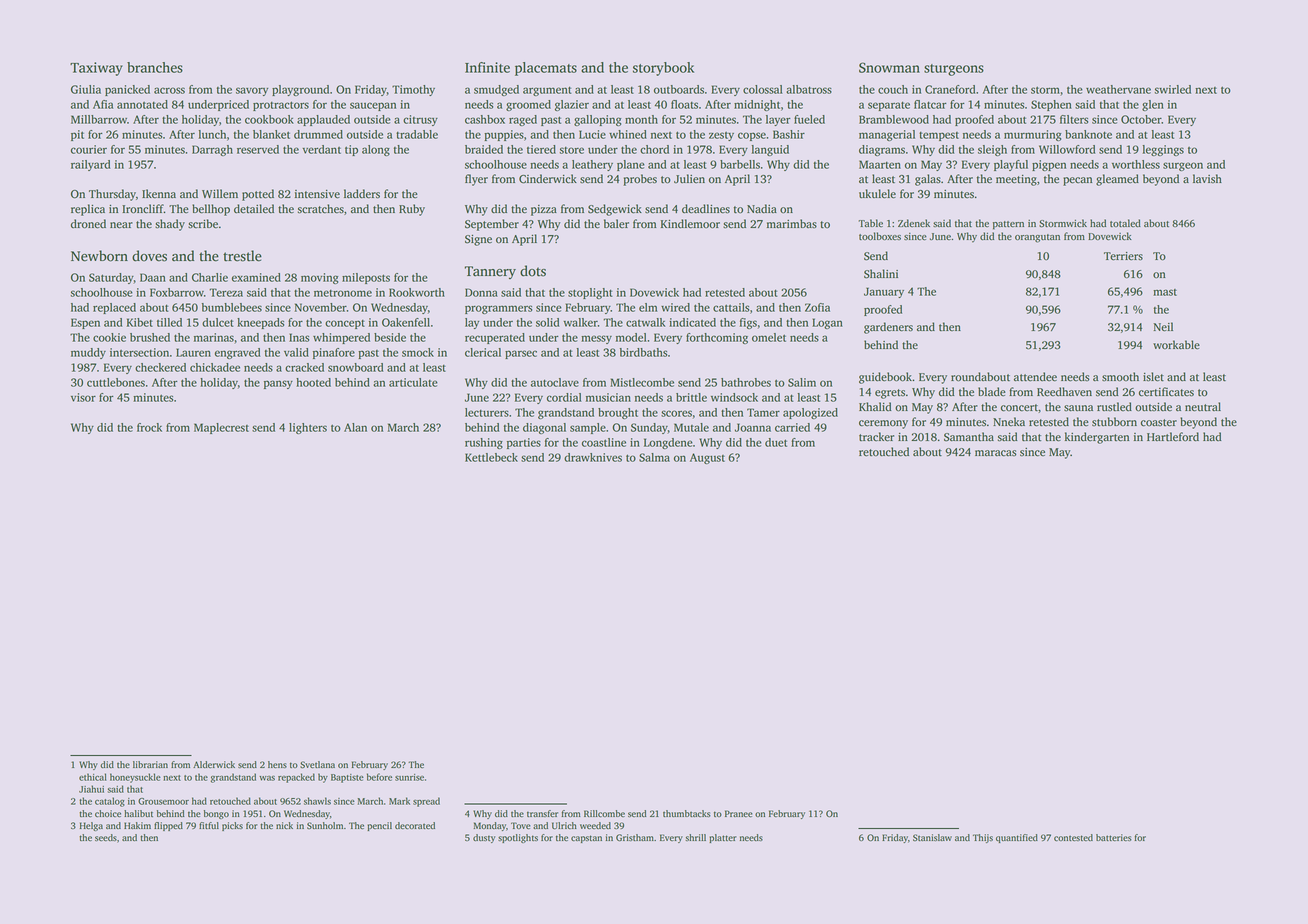 Image resolution: width=1308 pixels, height=924 pixels. What do you see at coordinates (1064, 392) in the document?
I see `Reedhaven` at bounding box center [1064, 392].
